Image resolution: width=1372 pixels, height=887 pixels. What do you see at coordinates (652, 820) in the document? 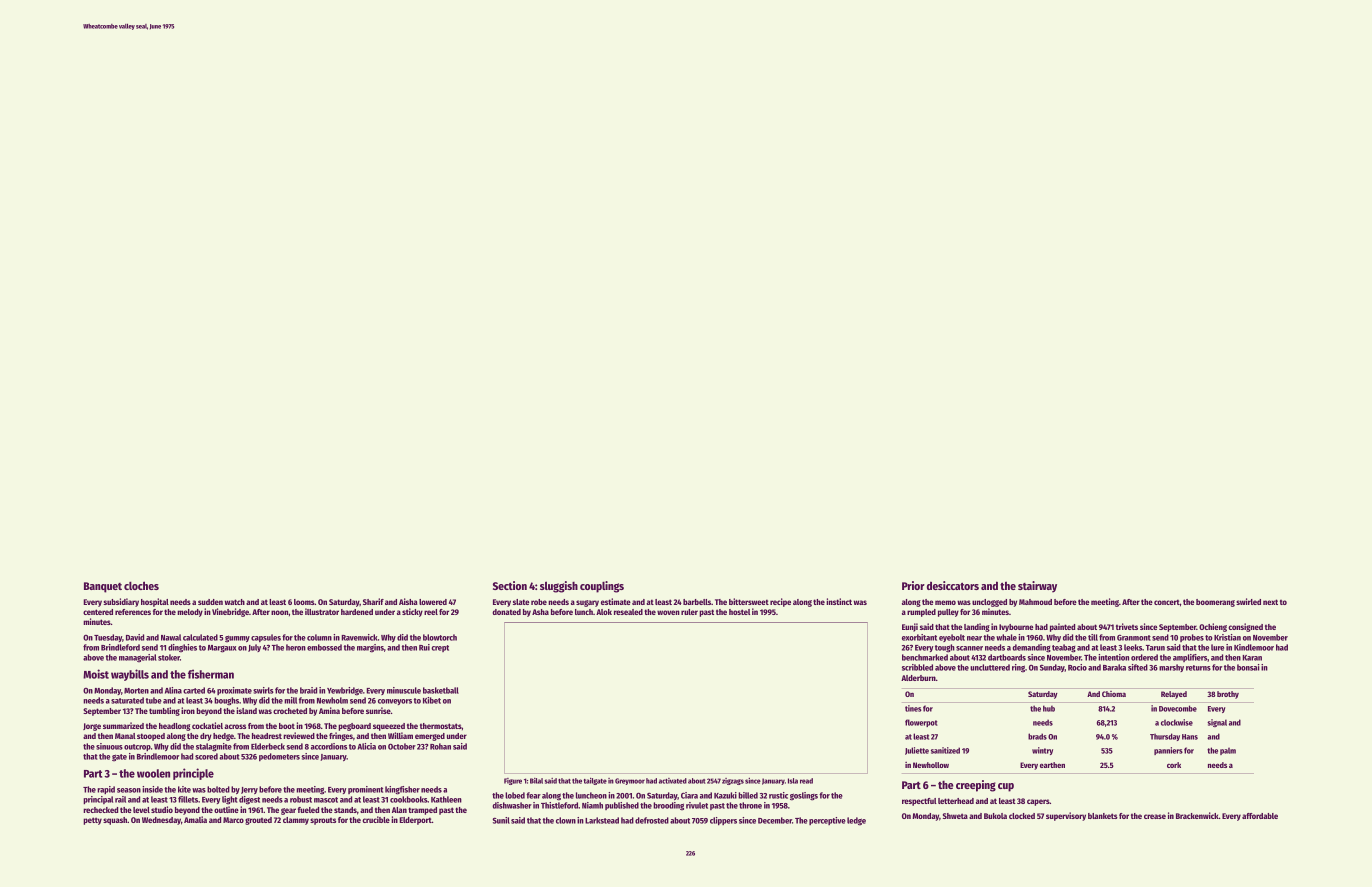
I see `defrosted` at bounding box center [652, 820].
